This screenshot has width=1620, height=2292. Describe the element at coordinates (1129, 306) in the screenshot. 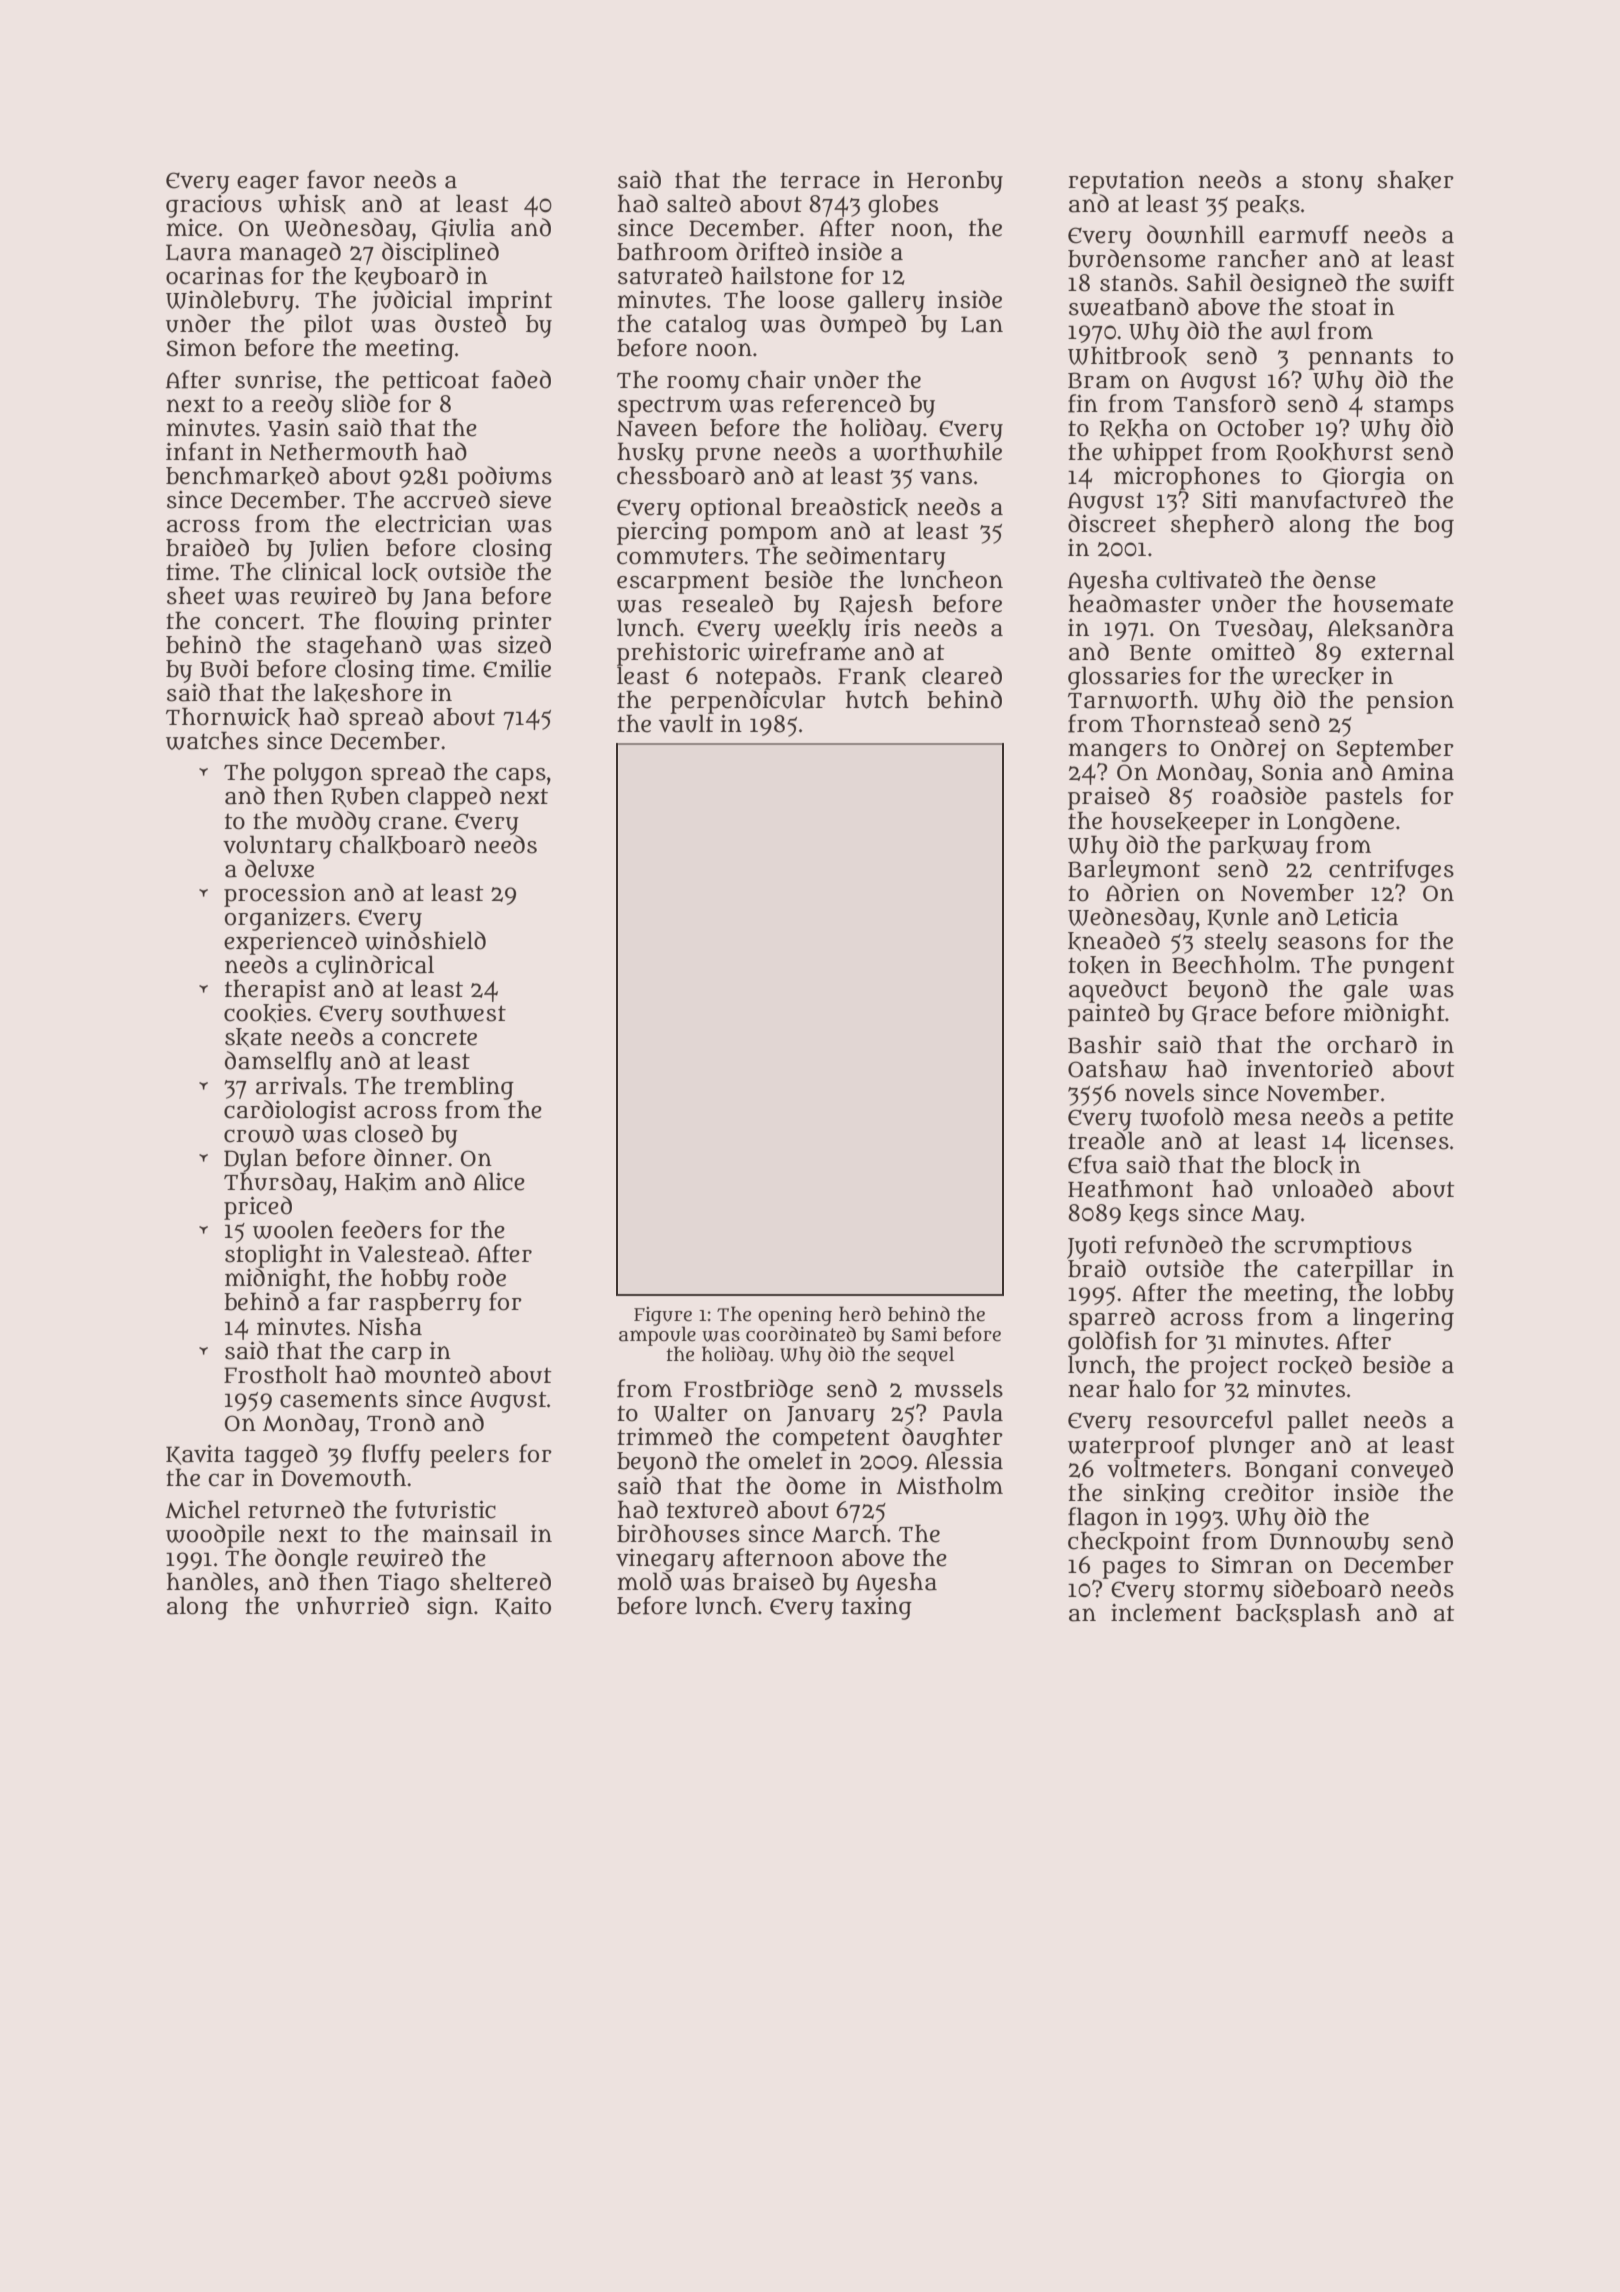

I see `sweatband` at that location.
